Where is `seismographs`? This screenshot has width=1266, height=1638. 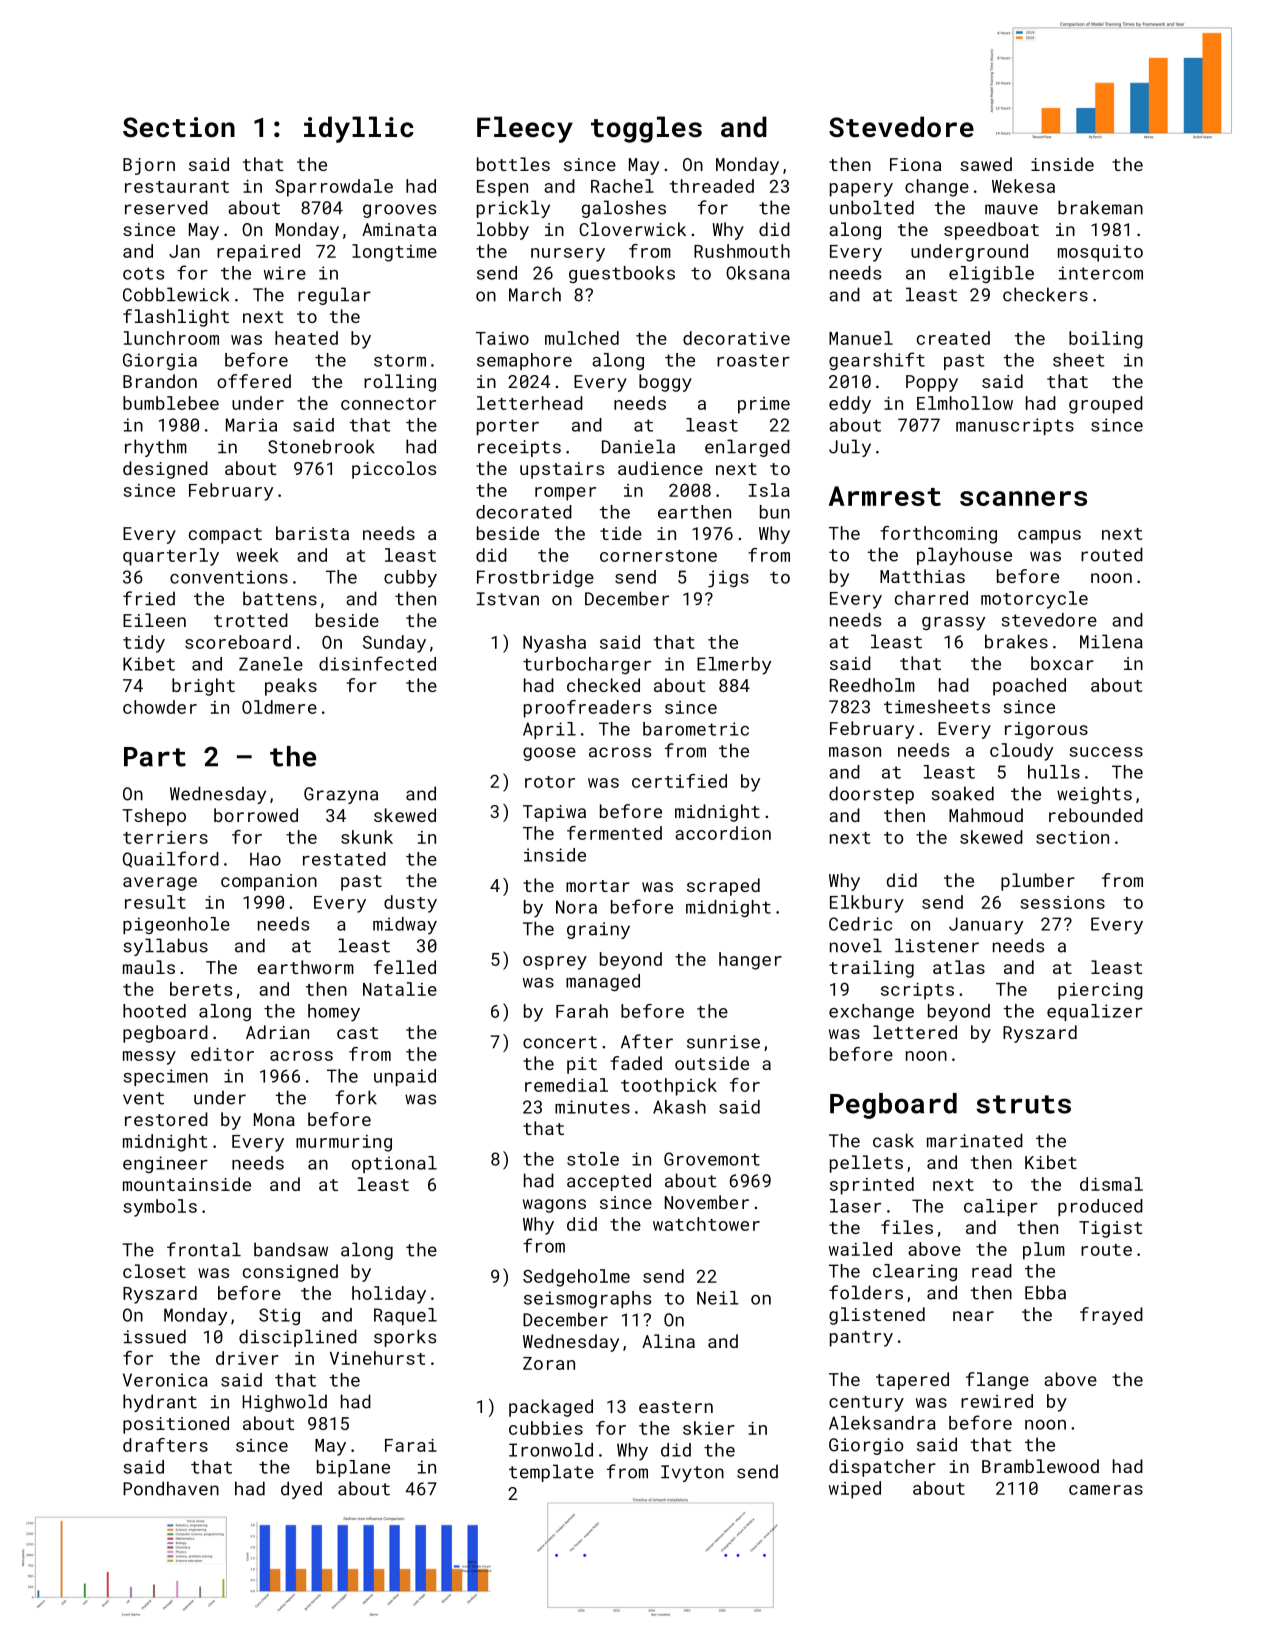 seismographs is located at coordinates (587, 1299).
